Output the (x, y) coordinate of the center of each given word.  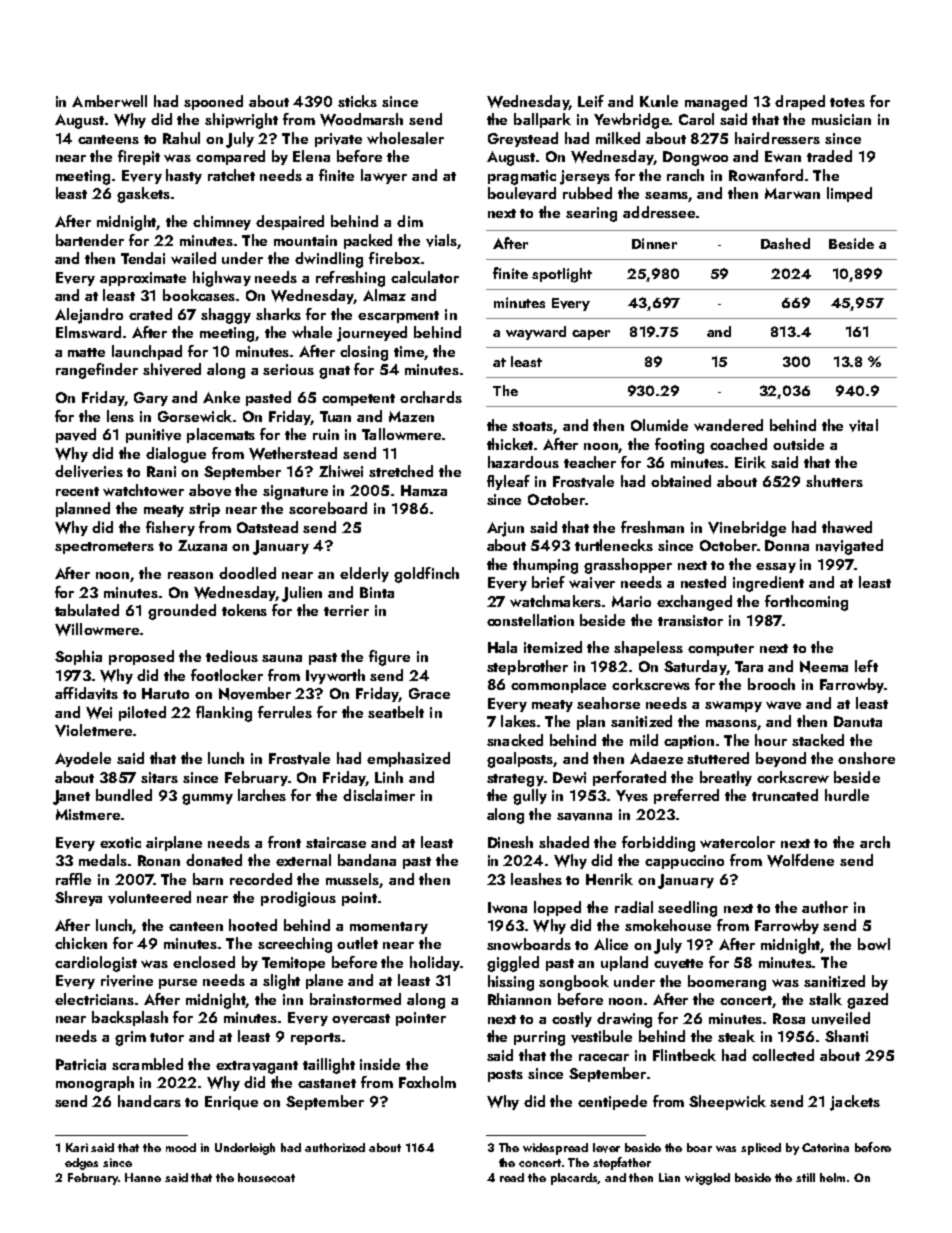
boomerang (727, 983)
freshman (652, 527)
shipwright (241, 121)
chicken (81, 943)
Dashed (785, 243)
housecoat (266, 1177)
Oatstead (267, 527)
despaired (290, 222)
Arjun (505, 529)
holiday (435, 963)
